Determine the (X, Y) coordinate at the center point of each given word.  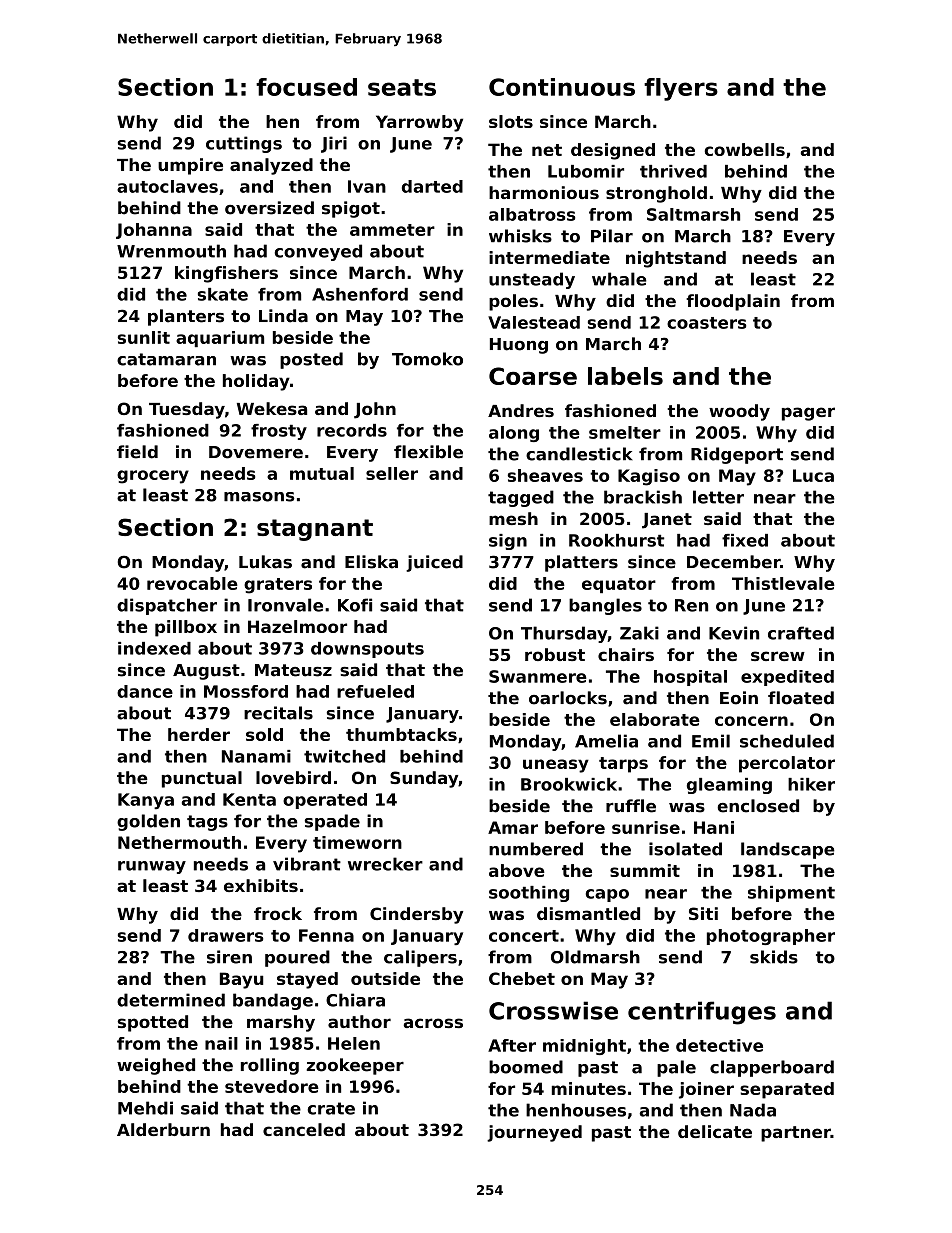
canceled (304, 1129)
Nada (753, 1110)
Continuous (562, 87)
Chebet (522, 978)
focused (306, 87)
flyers (681, 89)
